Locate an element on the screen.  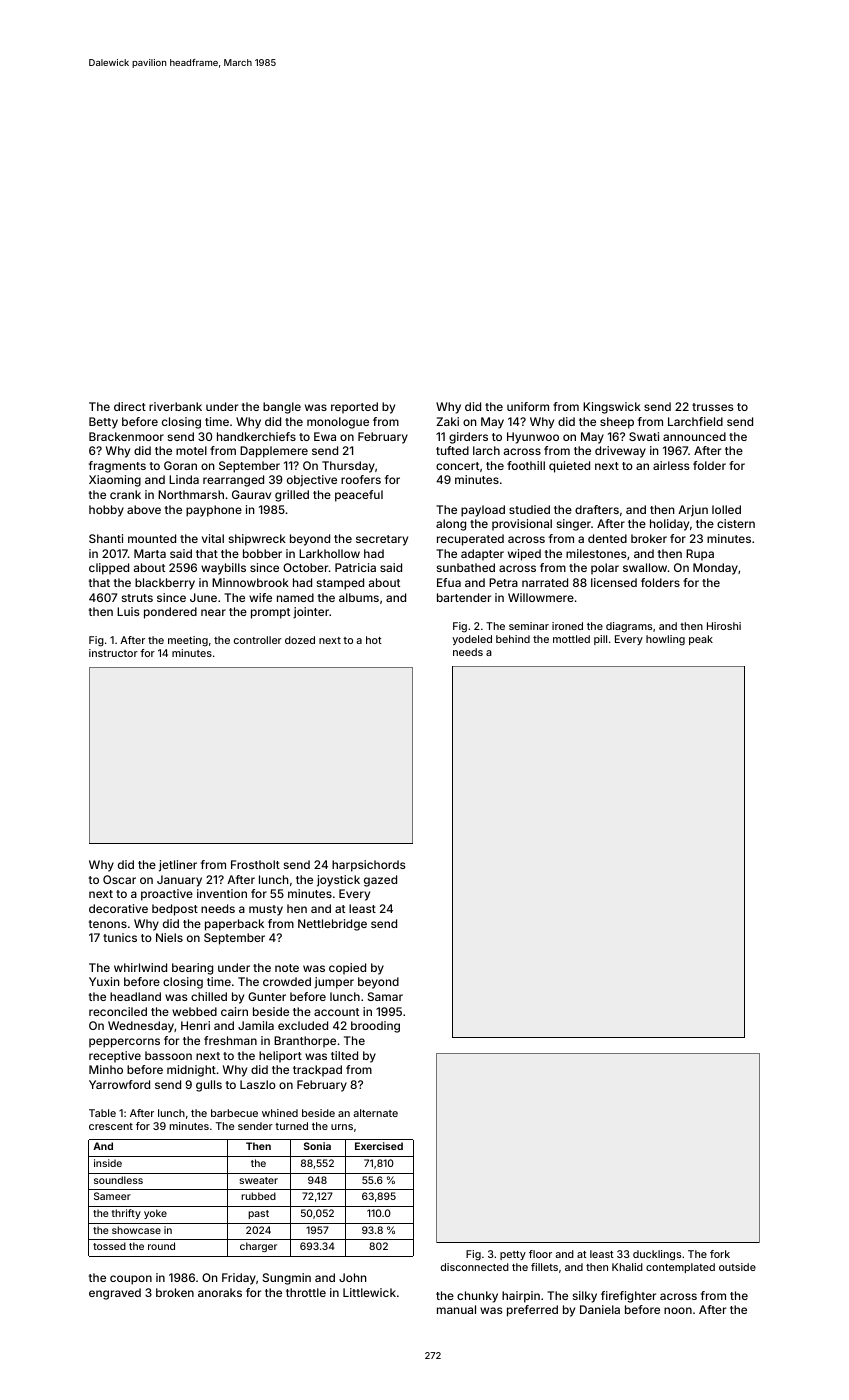
instructor is located at coordinates (113, 653).
